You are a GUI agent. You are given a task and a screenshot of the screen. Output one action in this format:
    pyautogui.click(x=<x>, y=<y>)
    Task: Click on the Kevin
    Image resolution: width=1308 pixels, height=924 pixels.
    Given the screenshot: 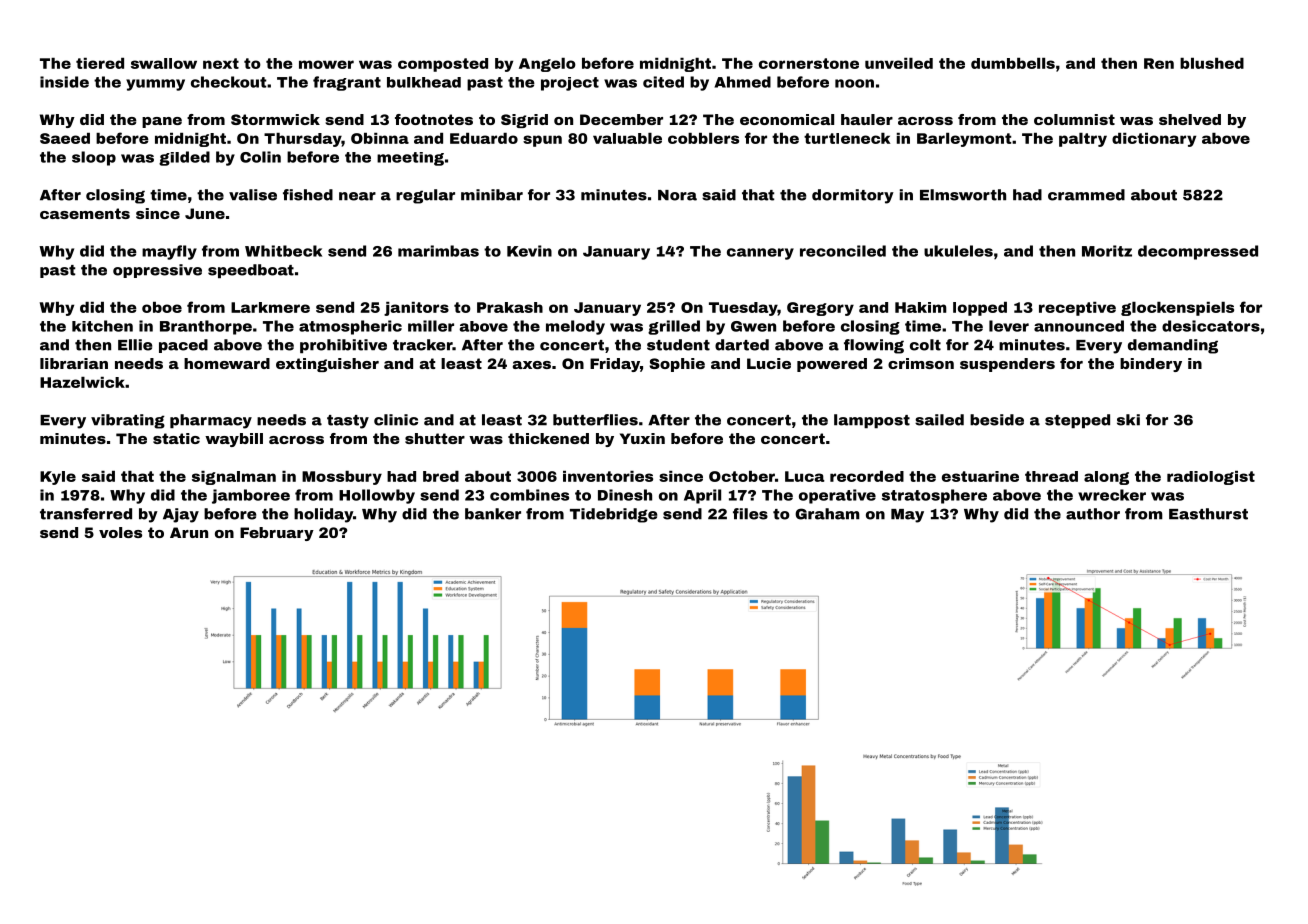 What is the action you would take?
    pyautogui.click(x=529, y=251)
